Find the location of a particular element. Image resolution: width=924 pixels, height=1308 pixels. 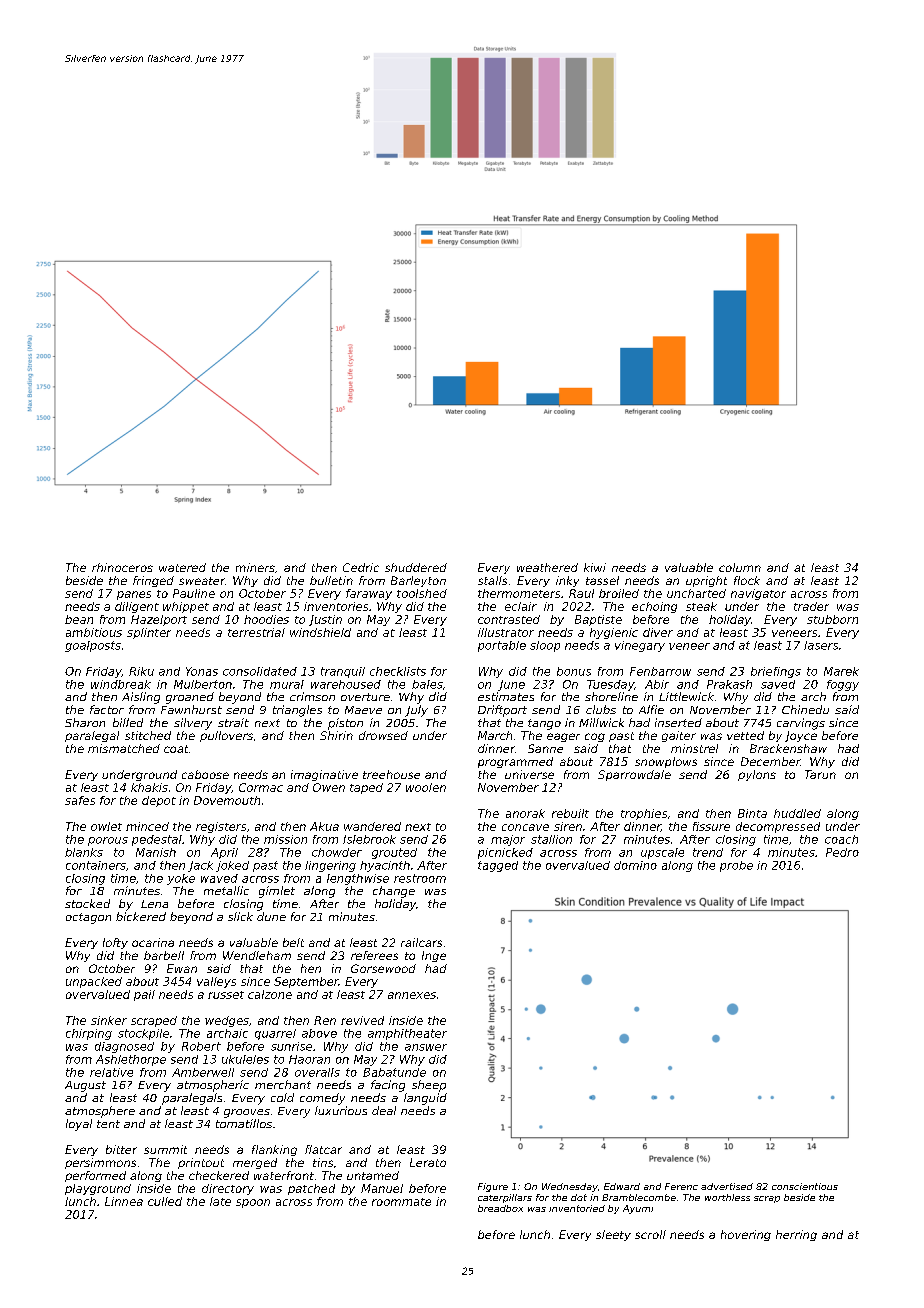

Tarun is located at coordinates (820, 774).
